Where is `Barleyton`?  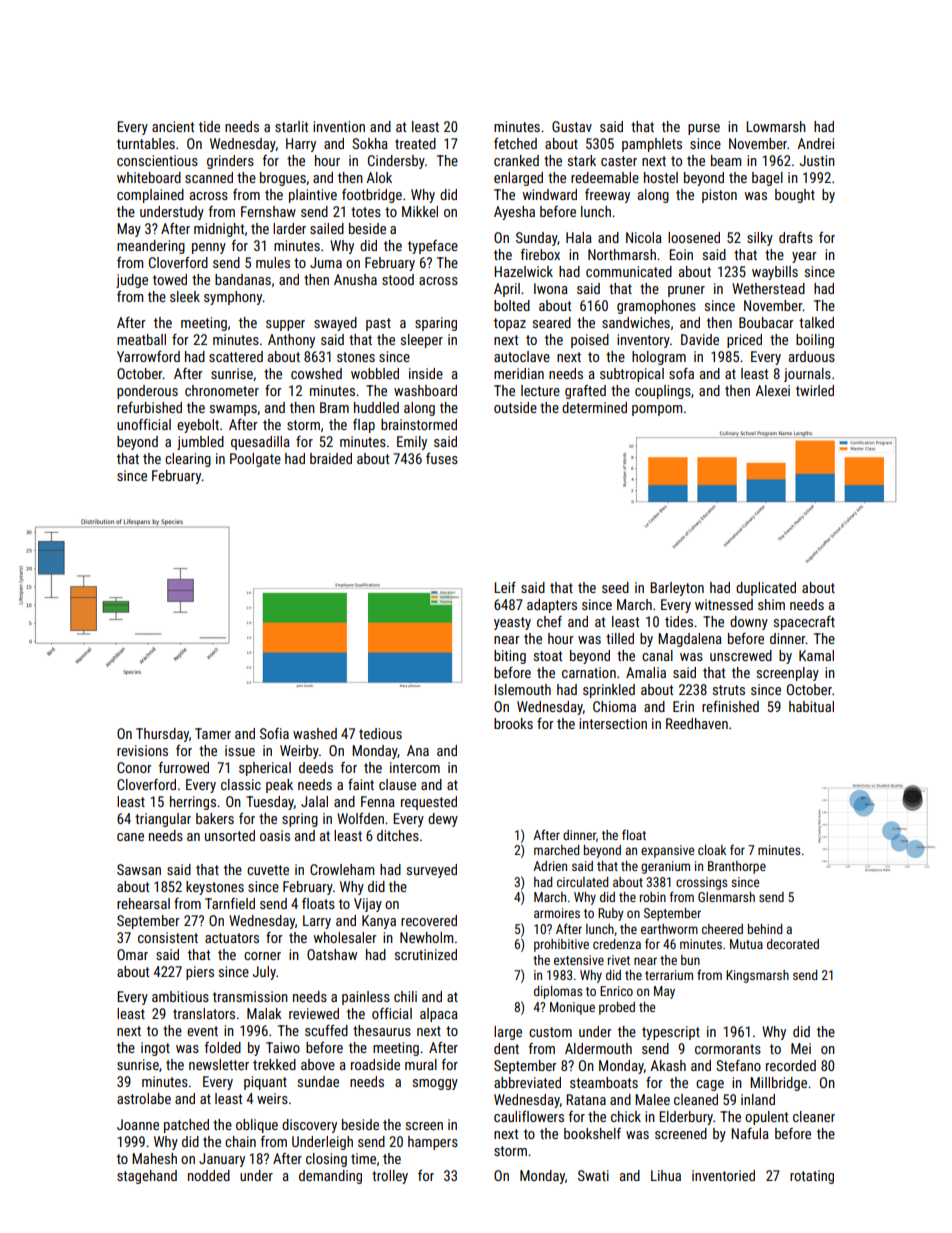 Barleyton is located at coordinates (677, 589).
